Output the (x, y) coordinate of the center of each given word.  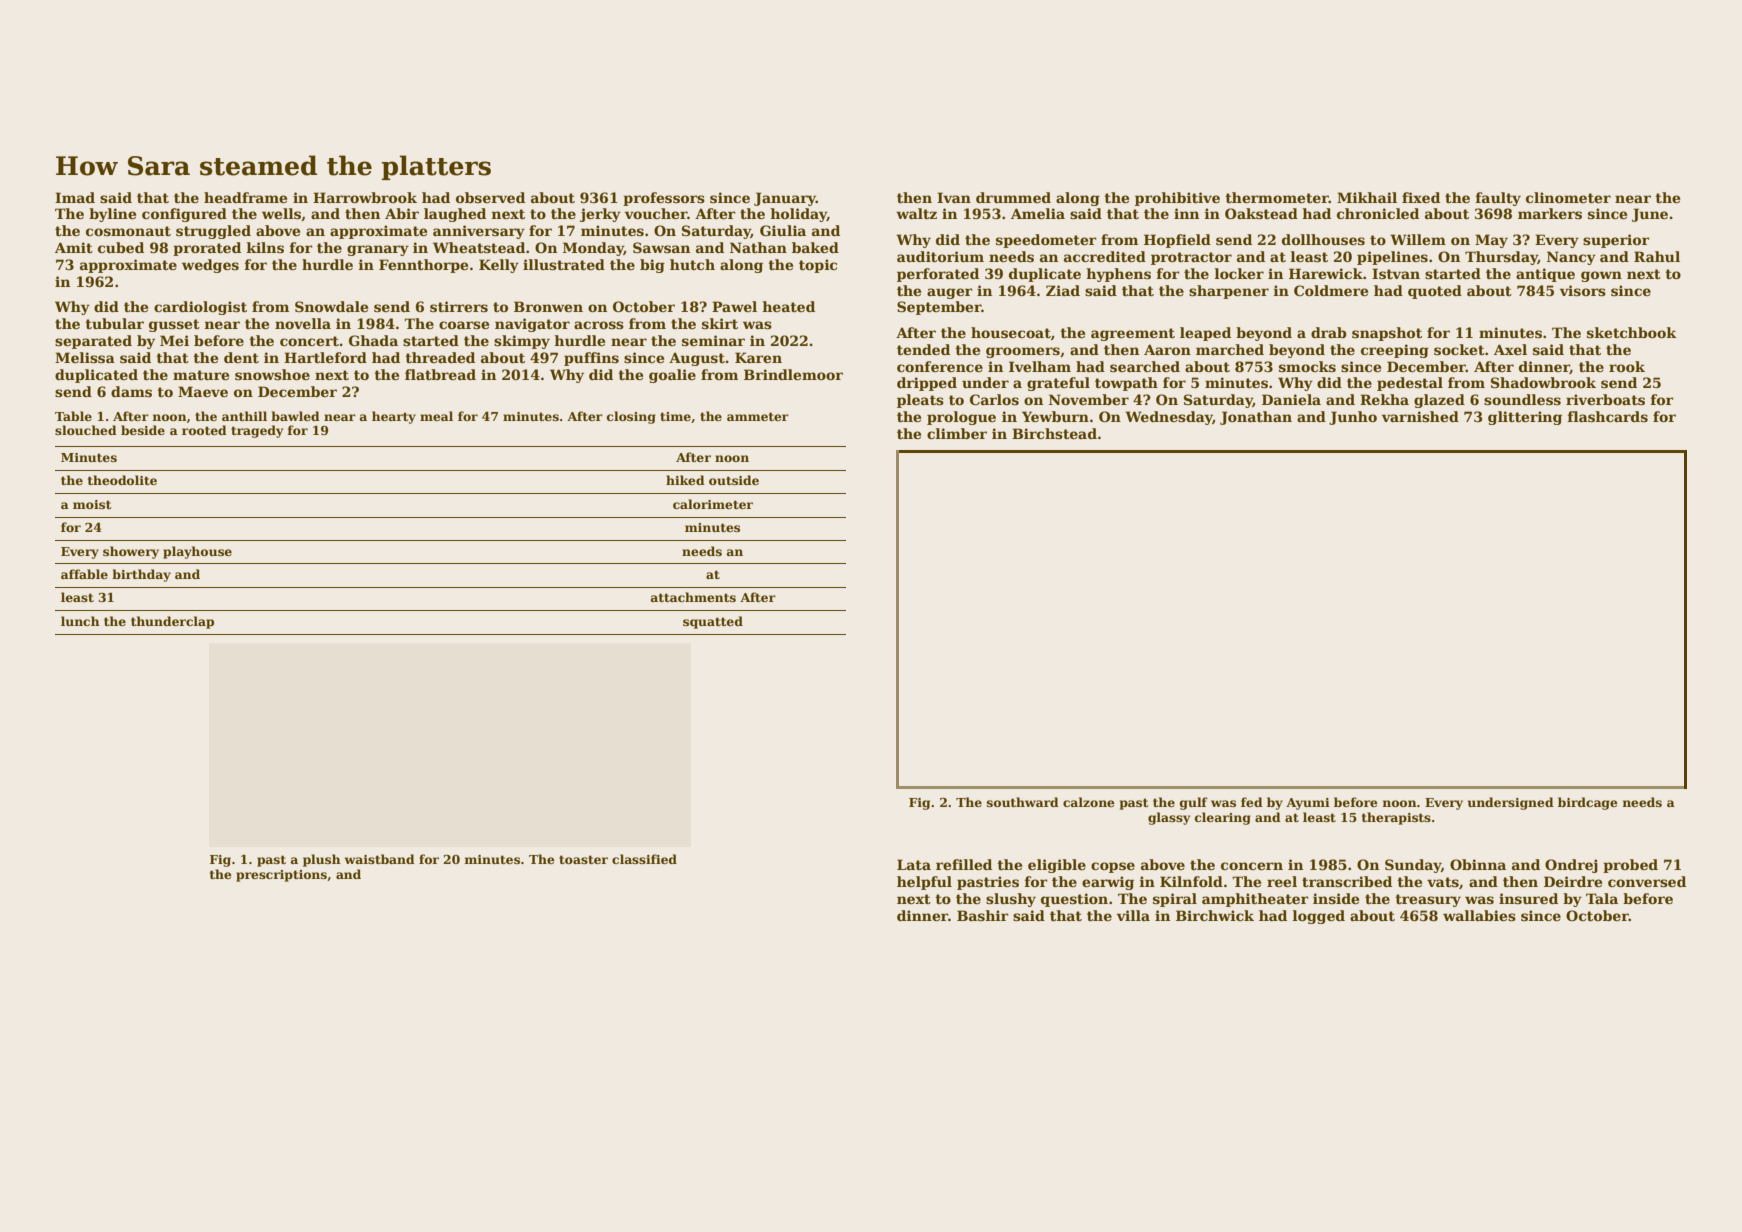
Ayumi (1308, 804)
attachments (693, 597)
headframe (245, 197)
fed (1252, 802)
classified (644, 859)
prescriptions (281, 876)
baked (815, 247)
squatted (713, 622)
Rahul (1657, 256)
